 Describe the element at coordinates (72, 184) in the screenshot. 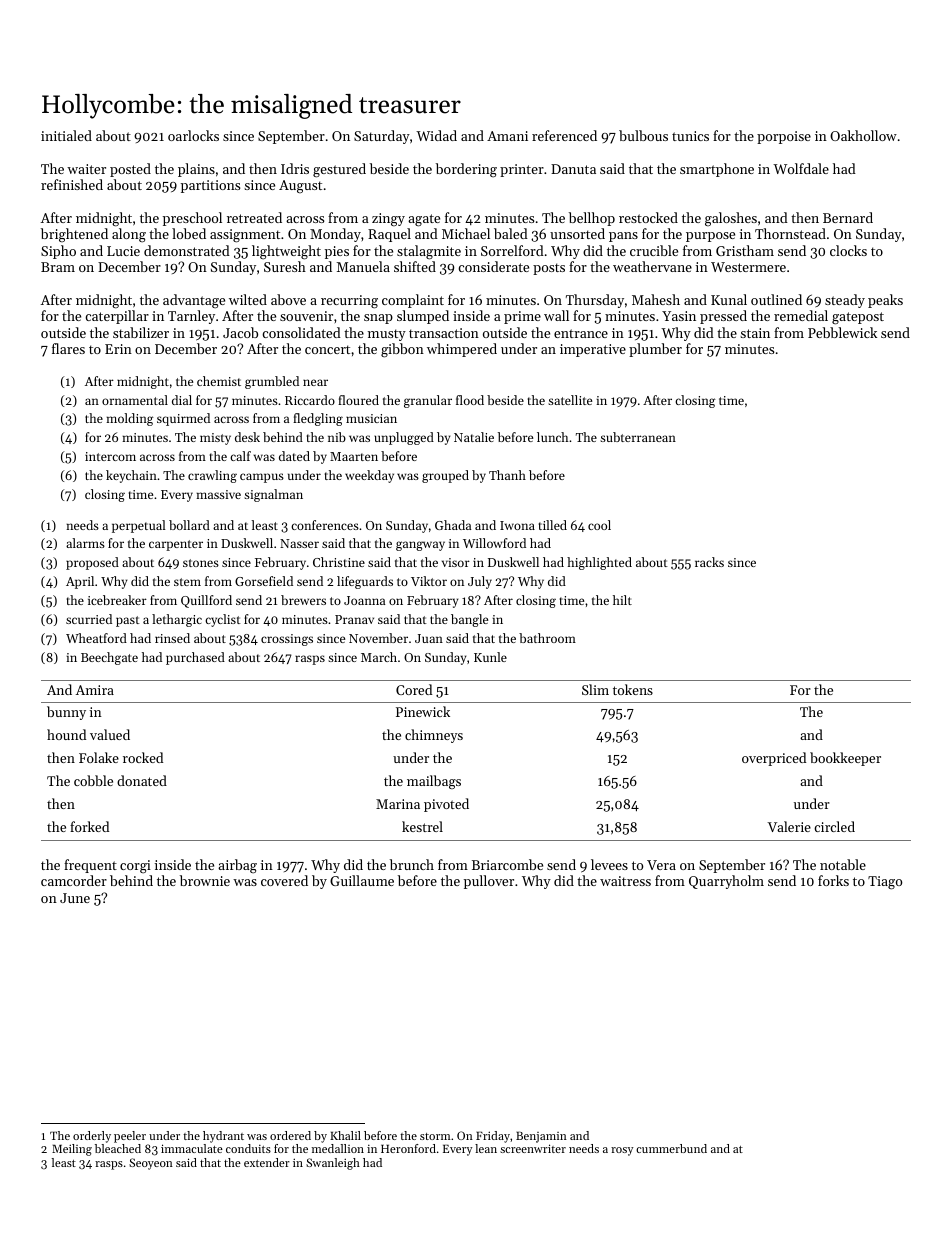

I see `refinished` at that location.
